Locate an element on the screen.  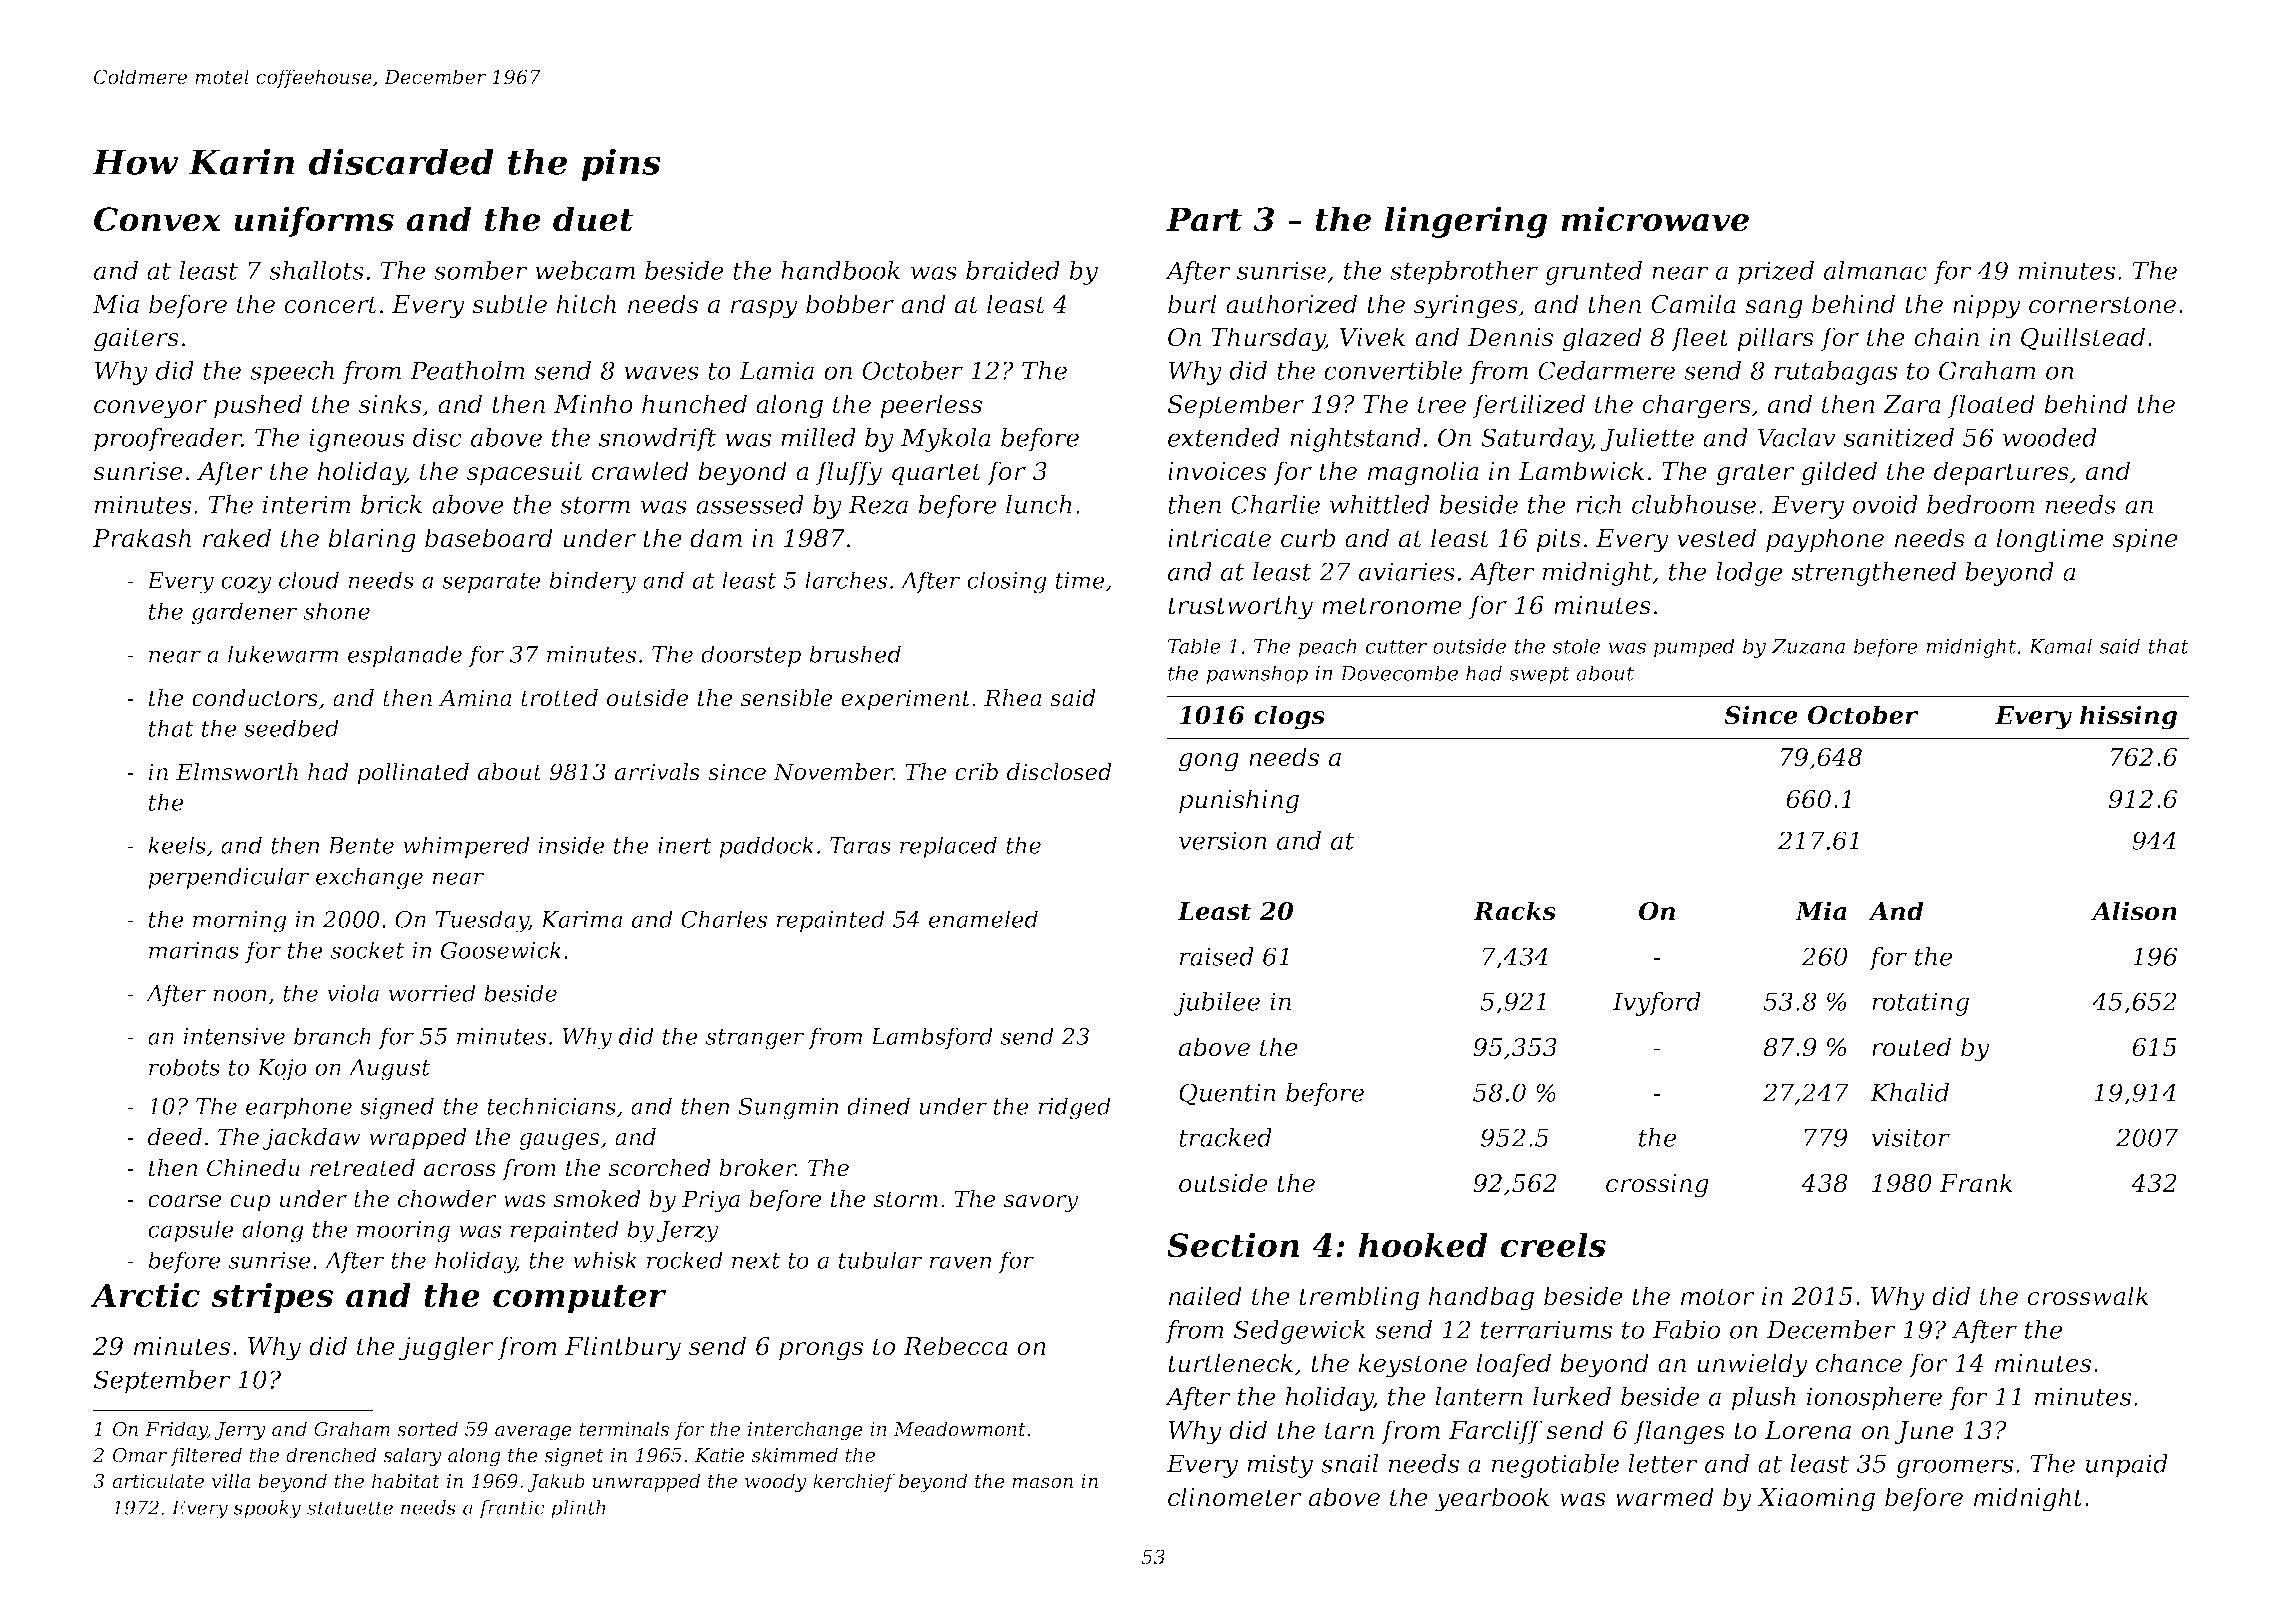
uniforms is located at coordinates (314, 221).
